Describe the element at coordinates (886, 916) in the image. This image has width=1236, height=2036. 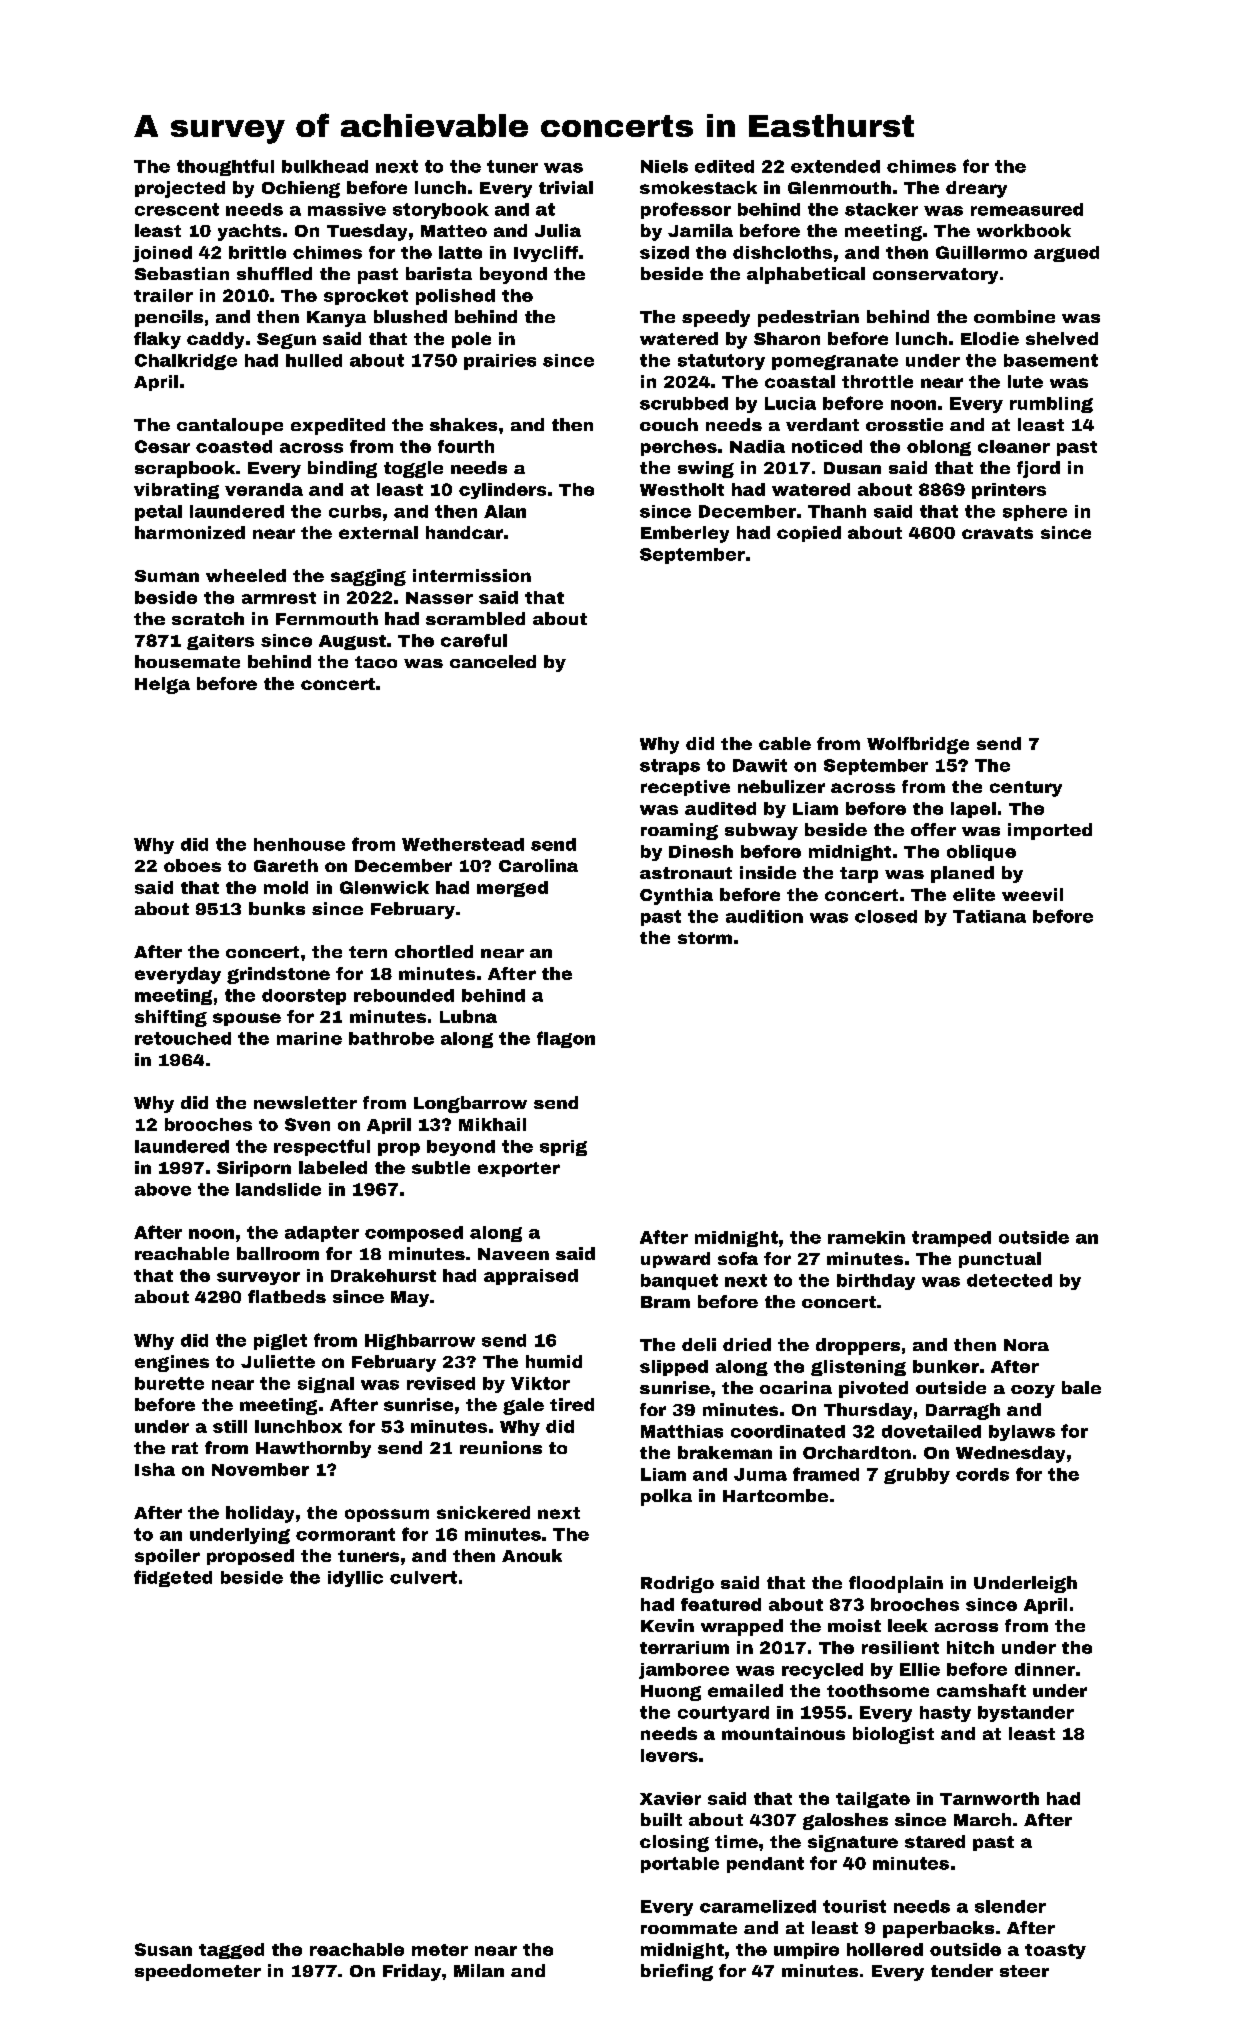
I see `closed` at that location.
